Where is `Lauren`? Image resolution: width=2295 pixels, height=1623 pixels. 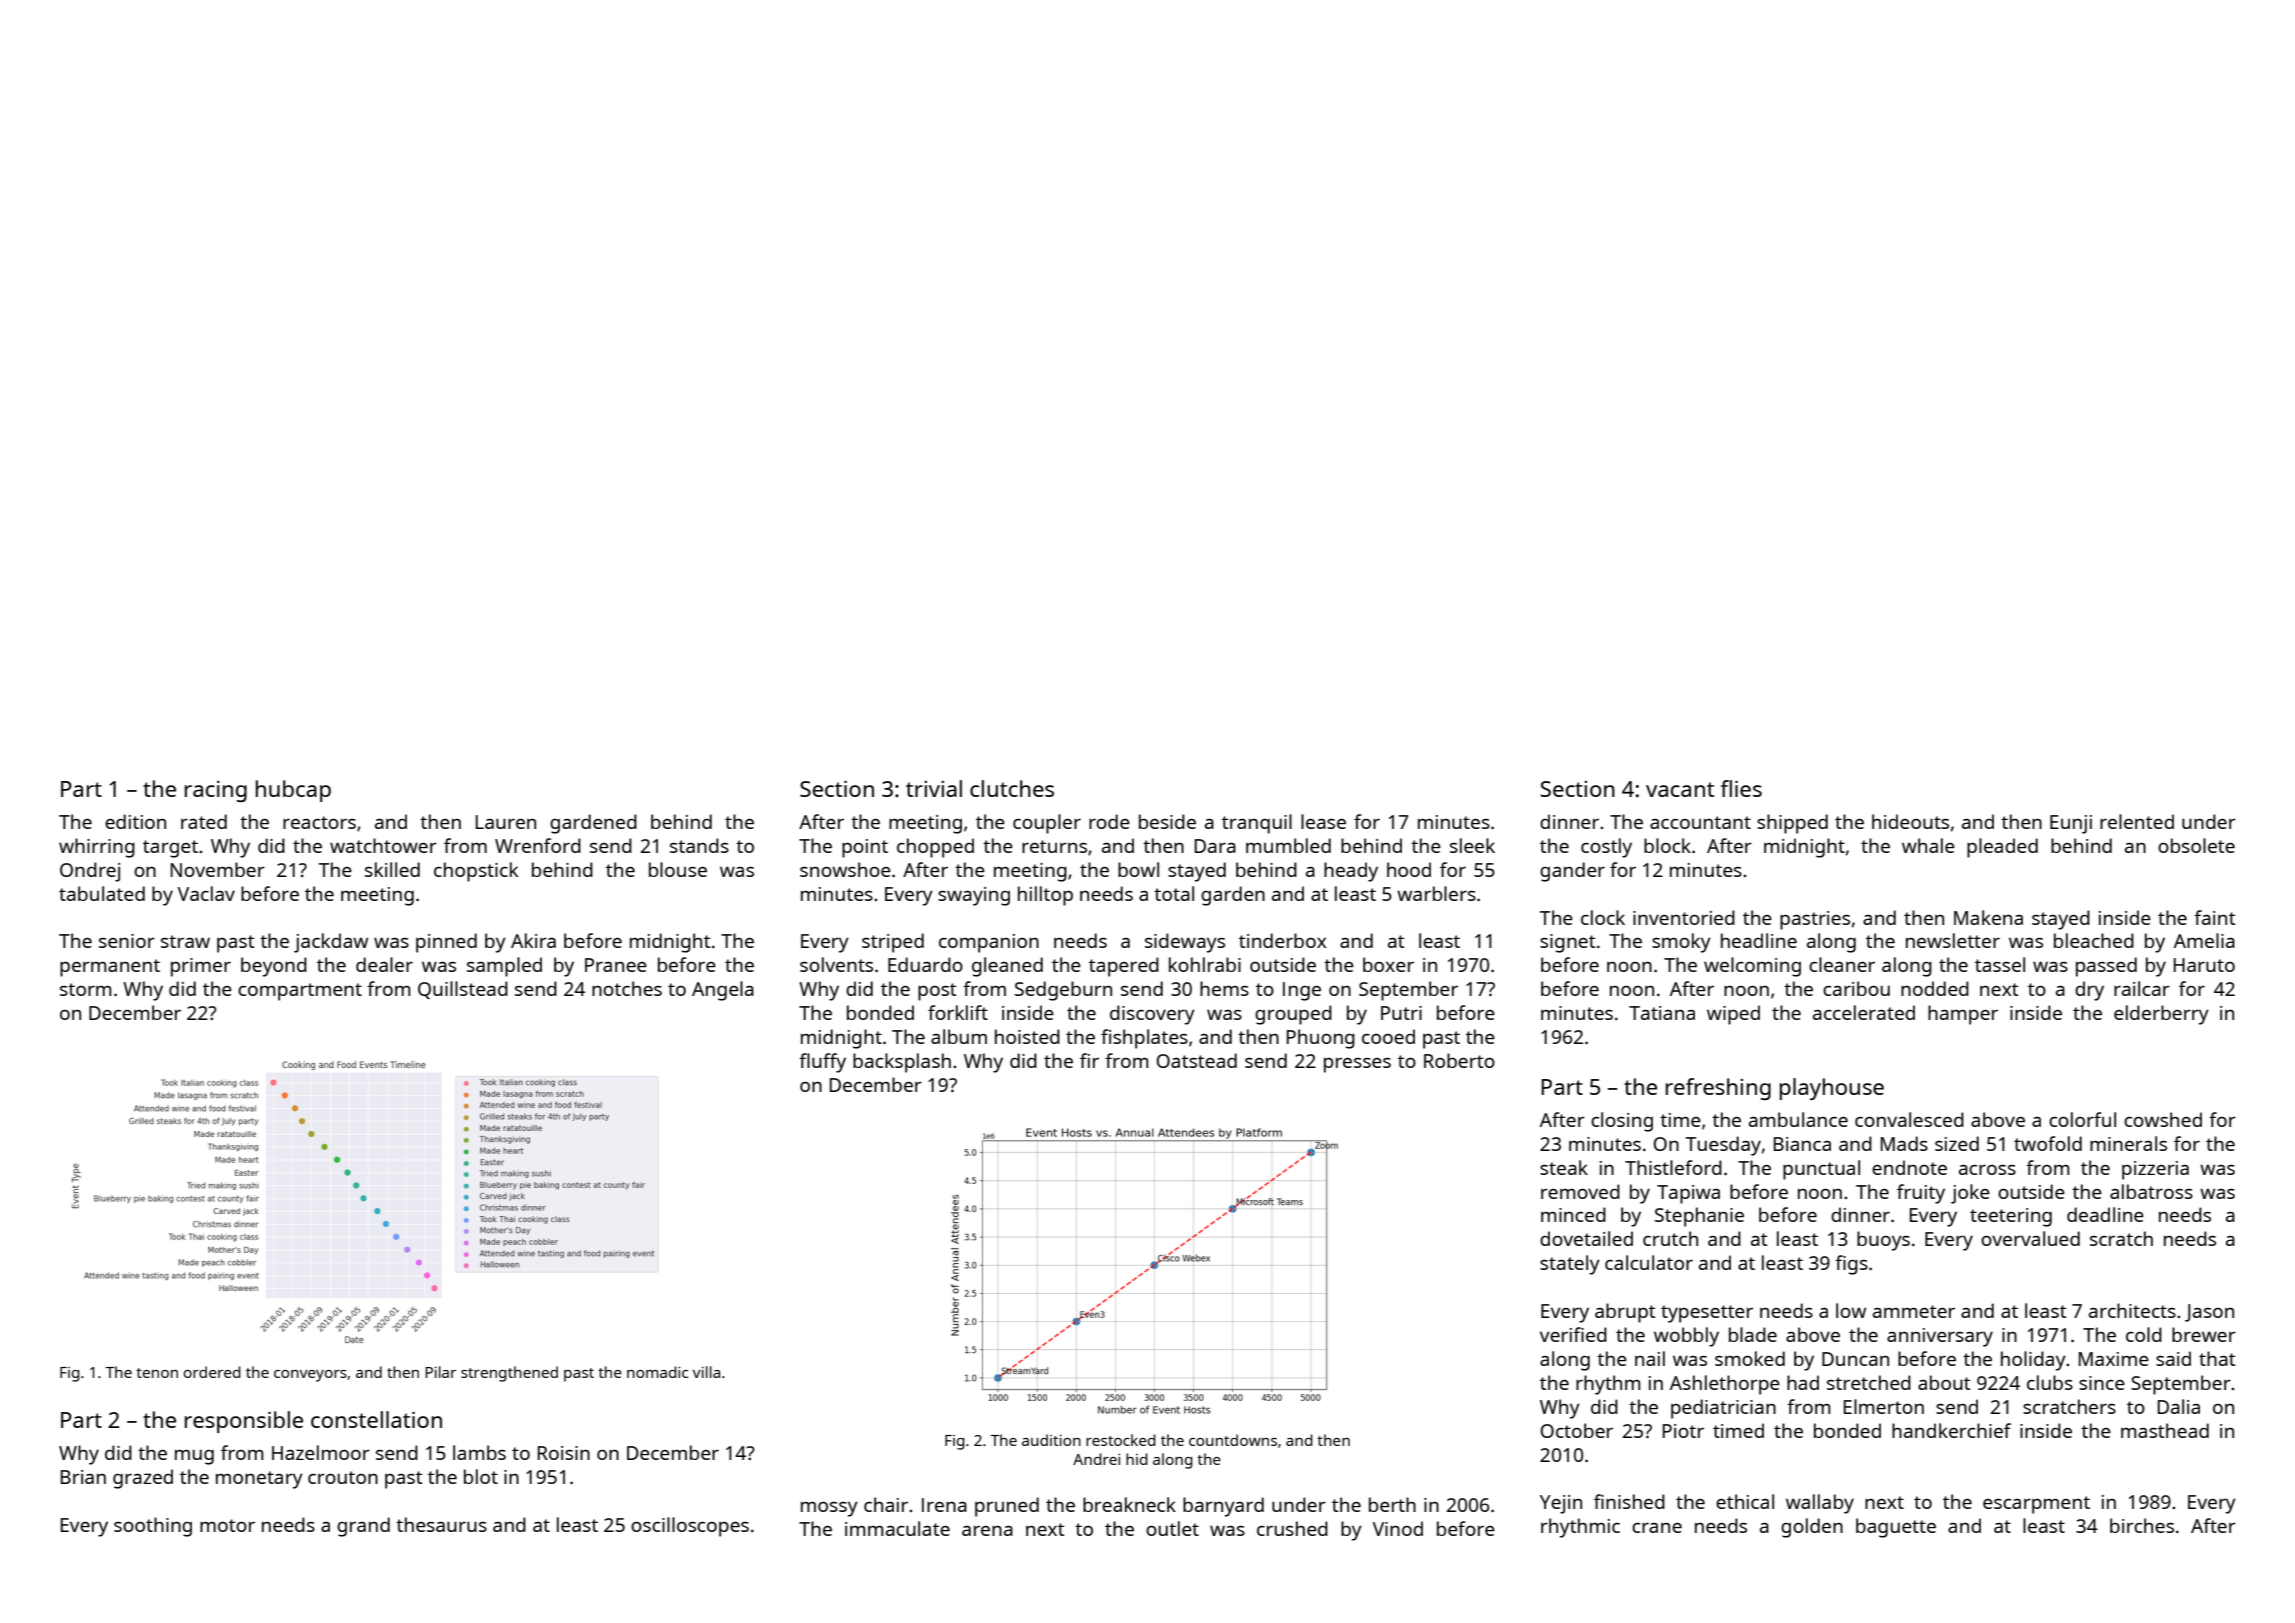 Lauren is located at coordinates (506, 822).
